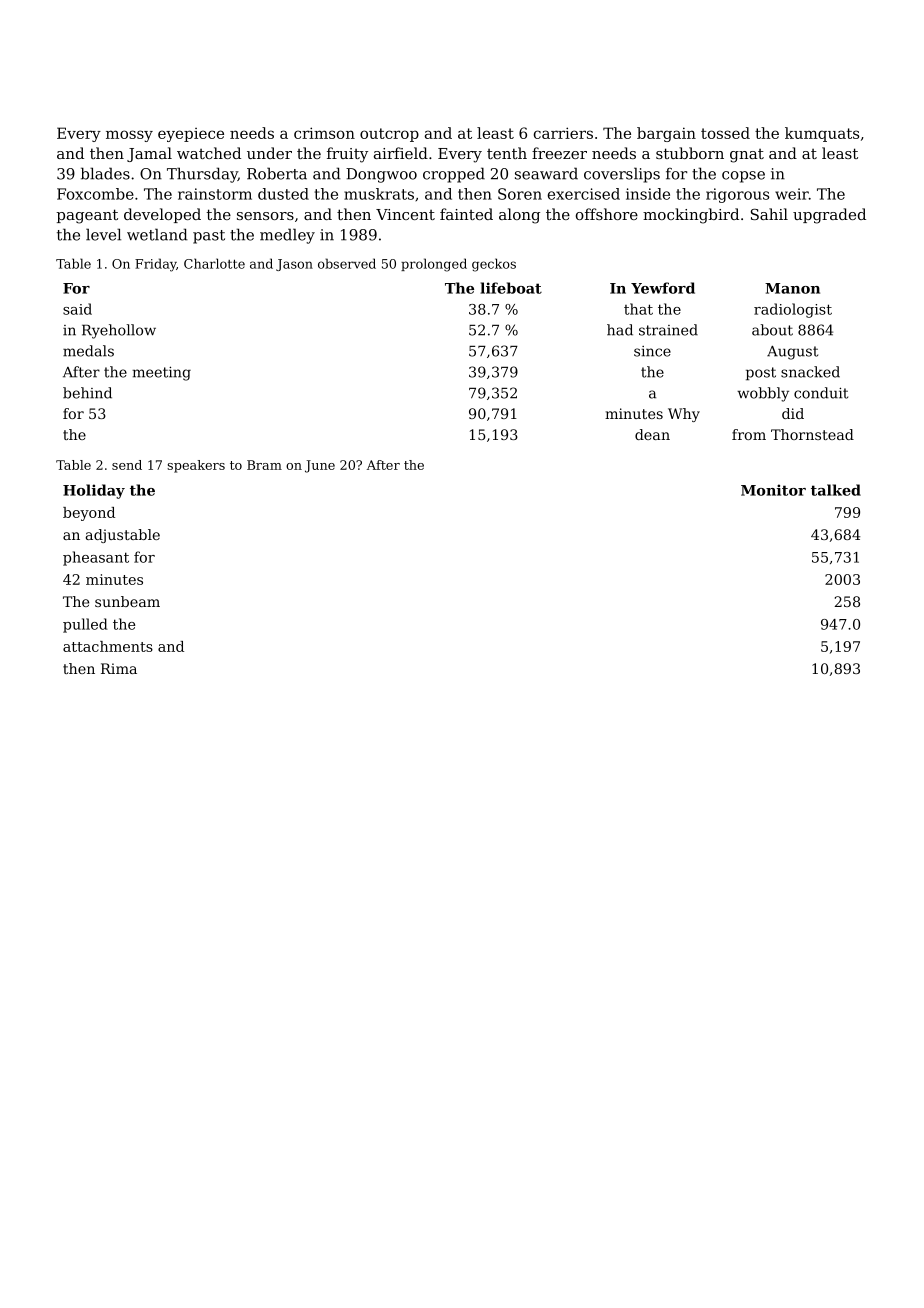 This screenshot has height=1308, width=924. I want to click on Foxcombe, so click(95, 194).
